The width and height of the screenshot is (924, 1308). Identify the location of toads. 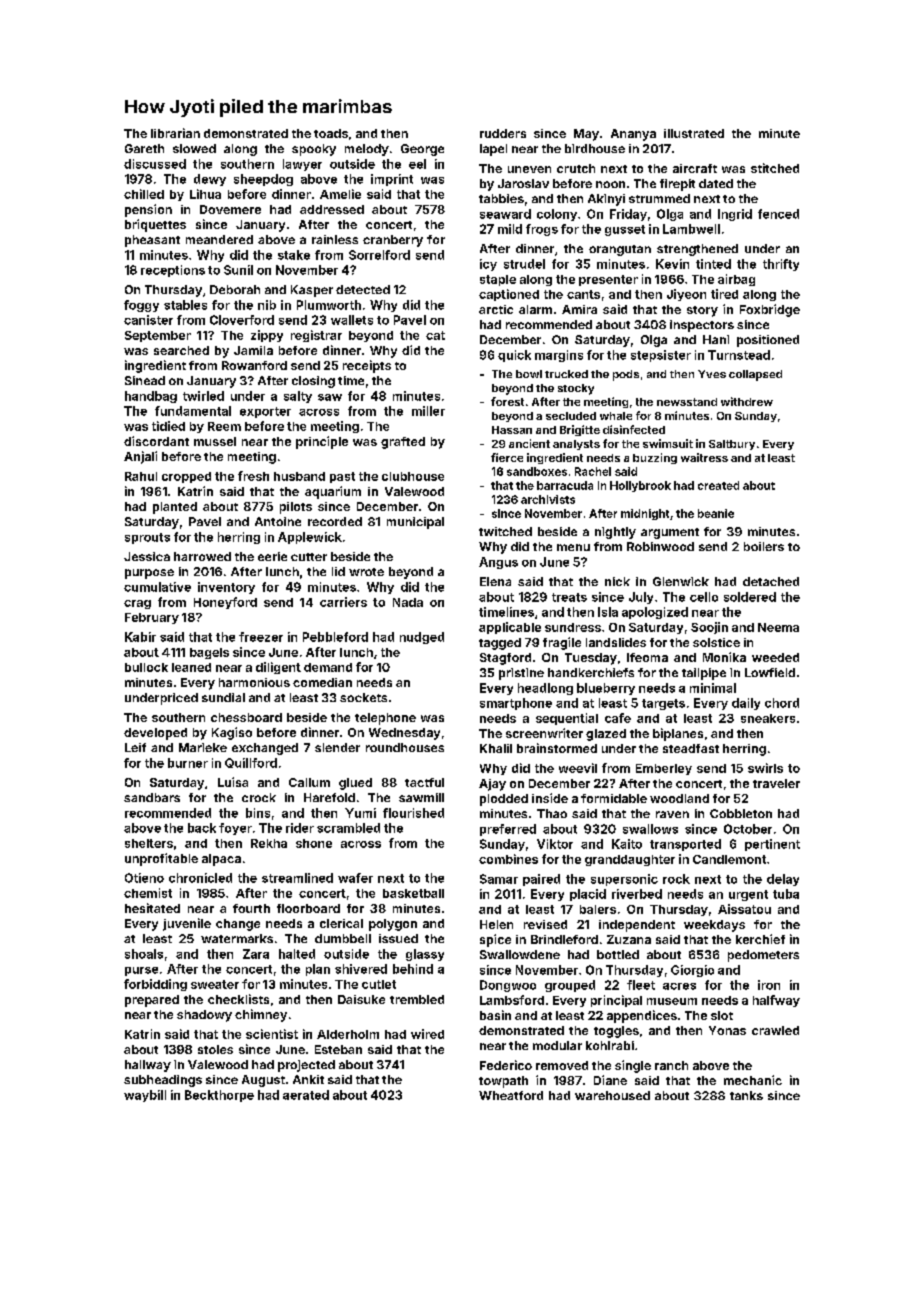
(331, 133).
